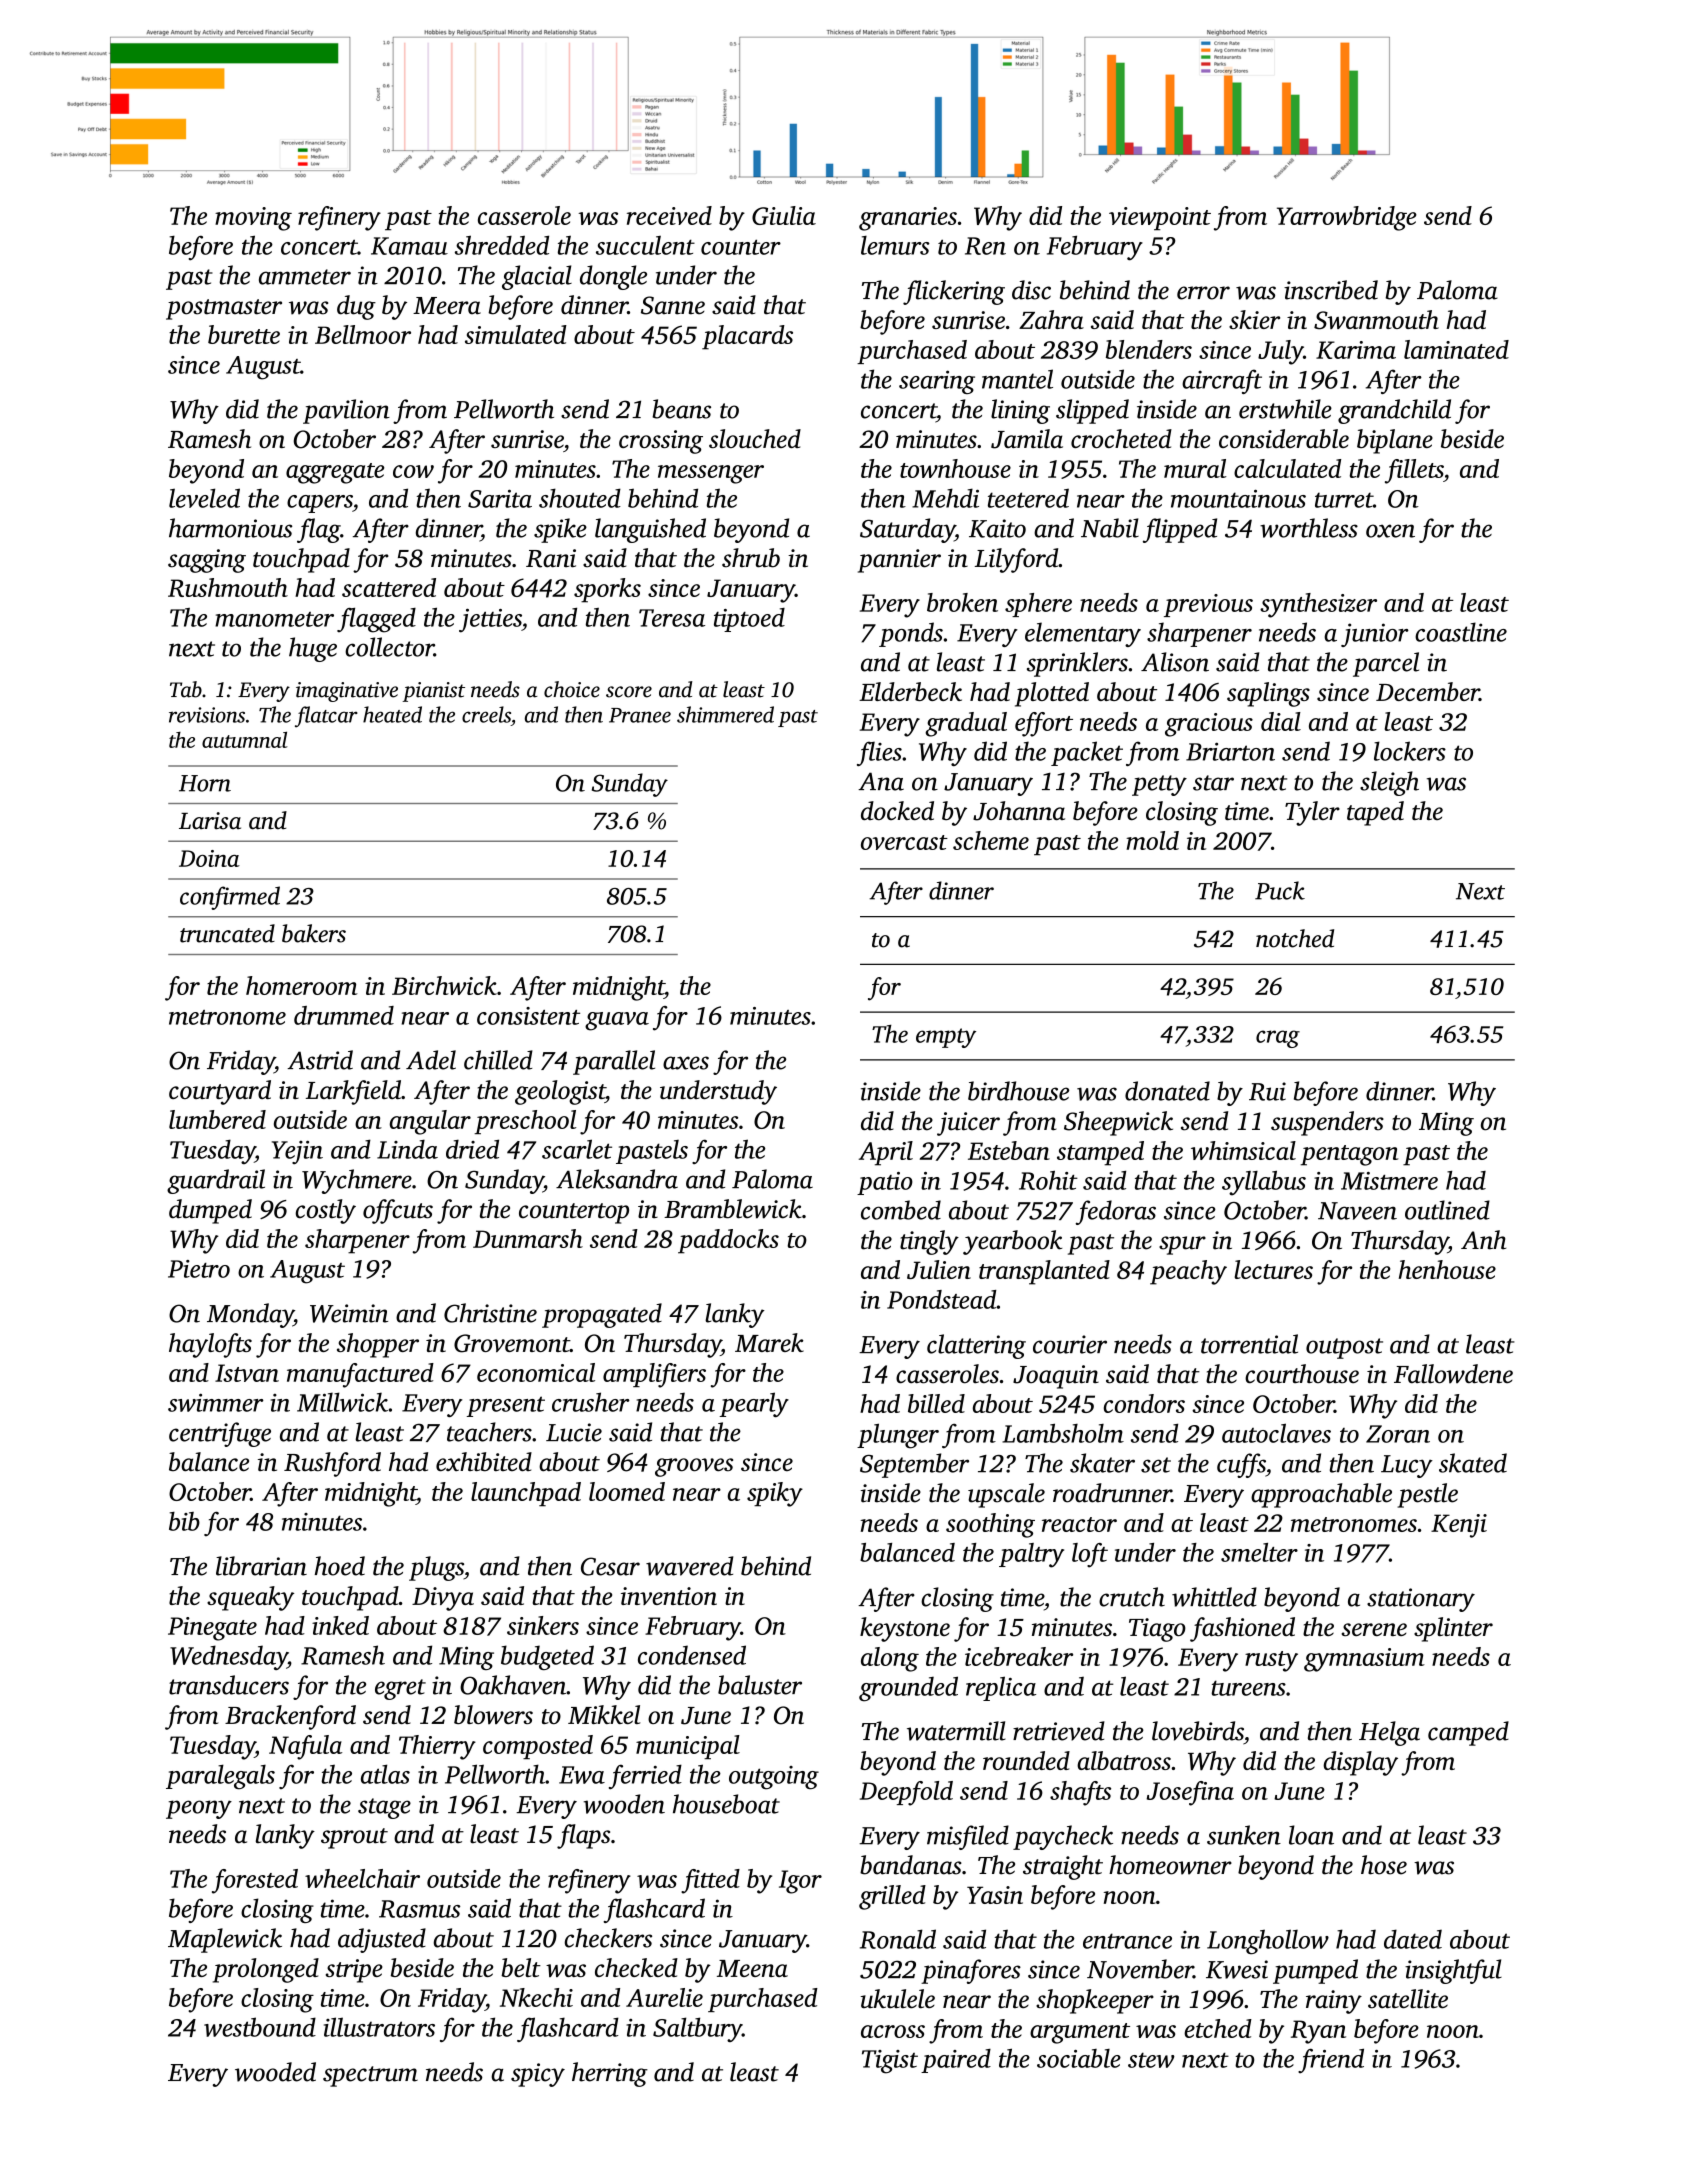  What do you see at coordinates (210, 1211) in the screenshot?
I see `dumped` at bounding box center [210, 1211].
